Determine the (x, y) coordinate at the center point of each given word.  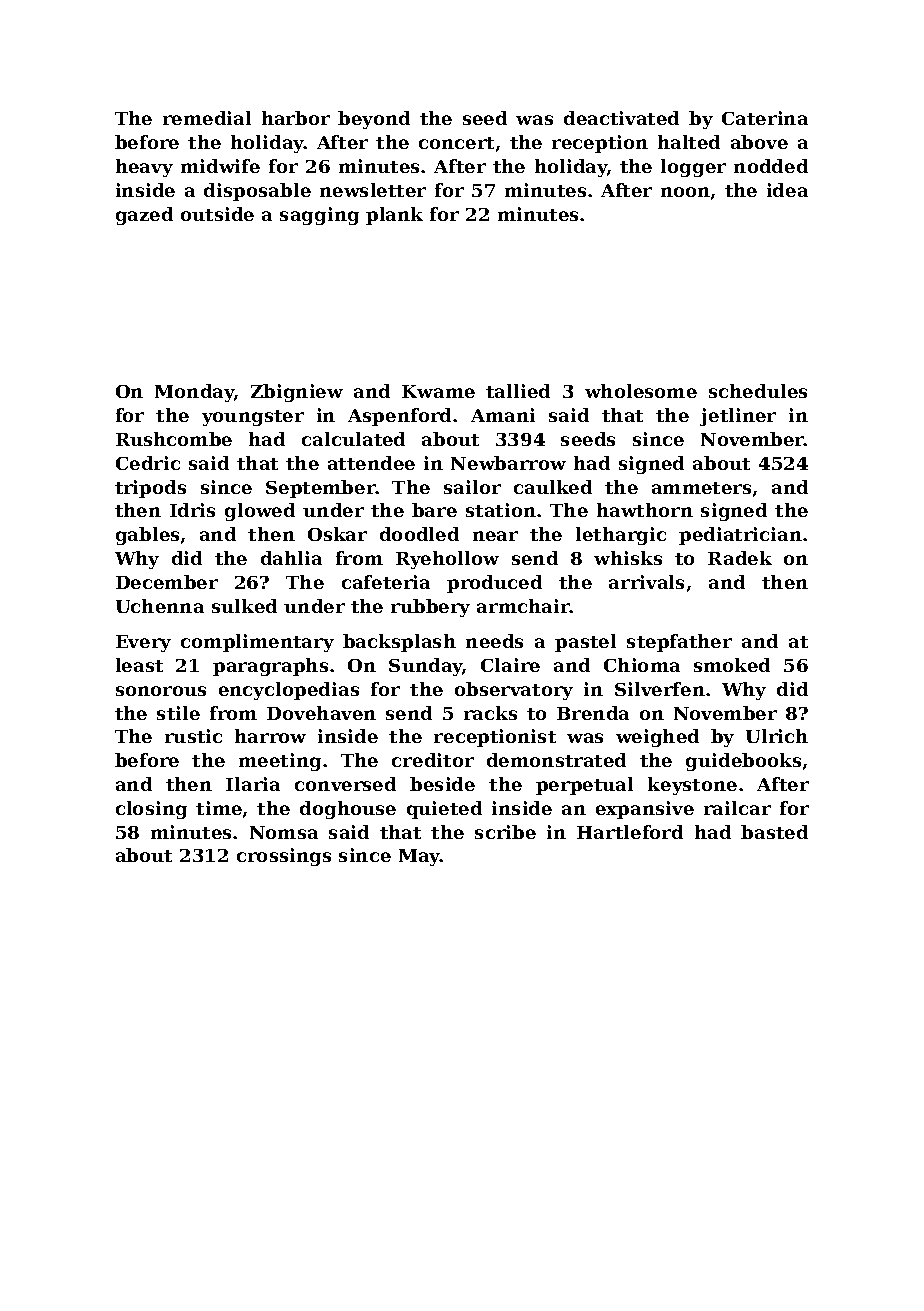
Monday (195, 393)
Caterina (765, 118)
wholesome (641, 391)
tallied (518, 391)
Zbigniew (297, 393)
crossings (284, 857)
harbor (296, 118)
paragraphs (270, 667)
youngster (253, 418)
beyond (374, 120)
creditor (433, 760)
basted (774, 832)
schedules (758, 391)
